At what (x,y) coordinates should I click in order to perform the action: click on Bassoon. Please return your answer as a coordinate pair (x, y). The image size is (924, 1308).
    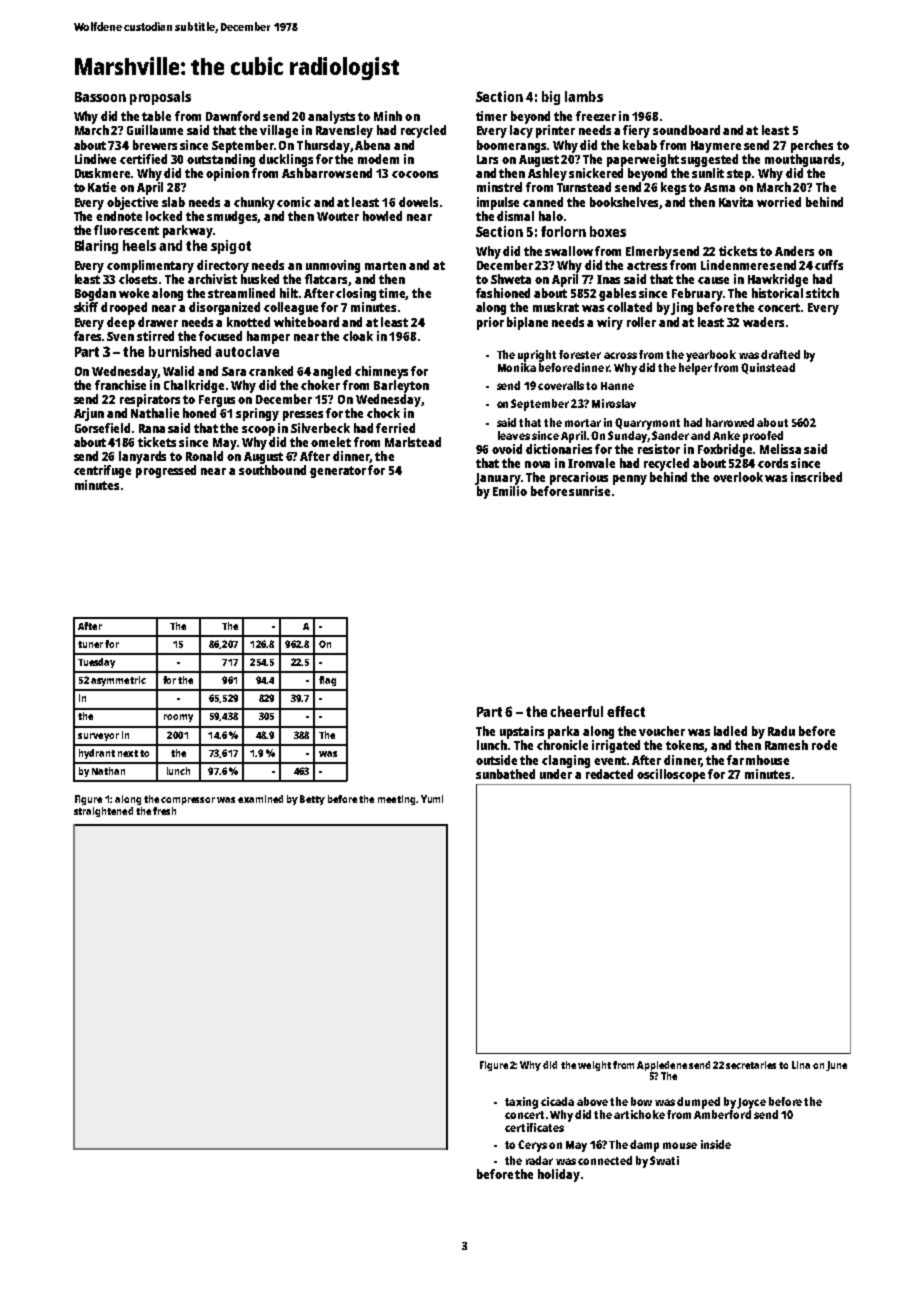
    Looking at the image, I should click on (100, 97).
